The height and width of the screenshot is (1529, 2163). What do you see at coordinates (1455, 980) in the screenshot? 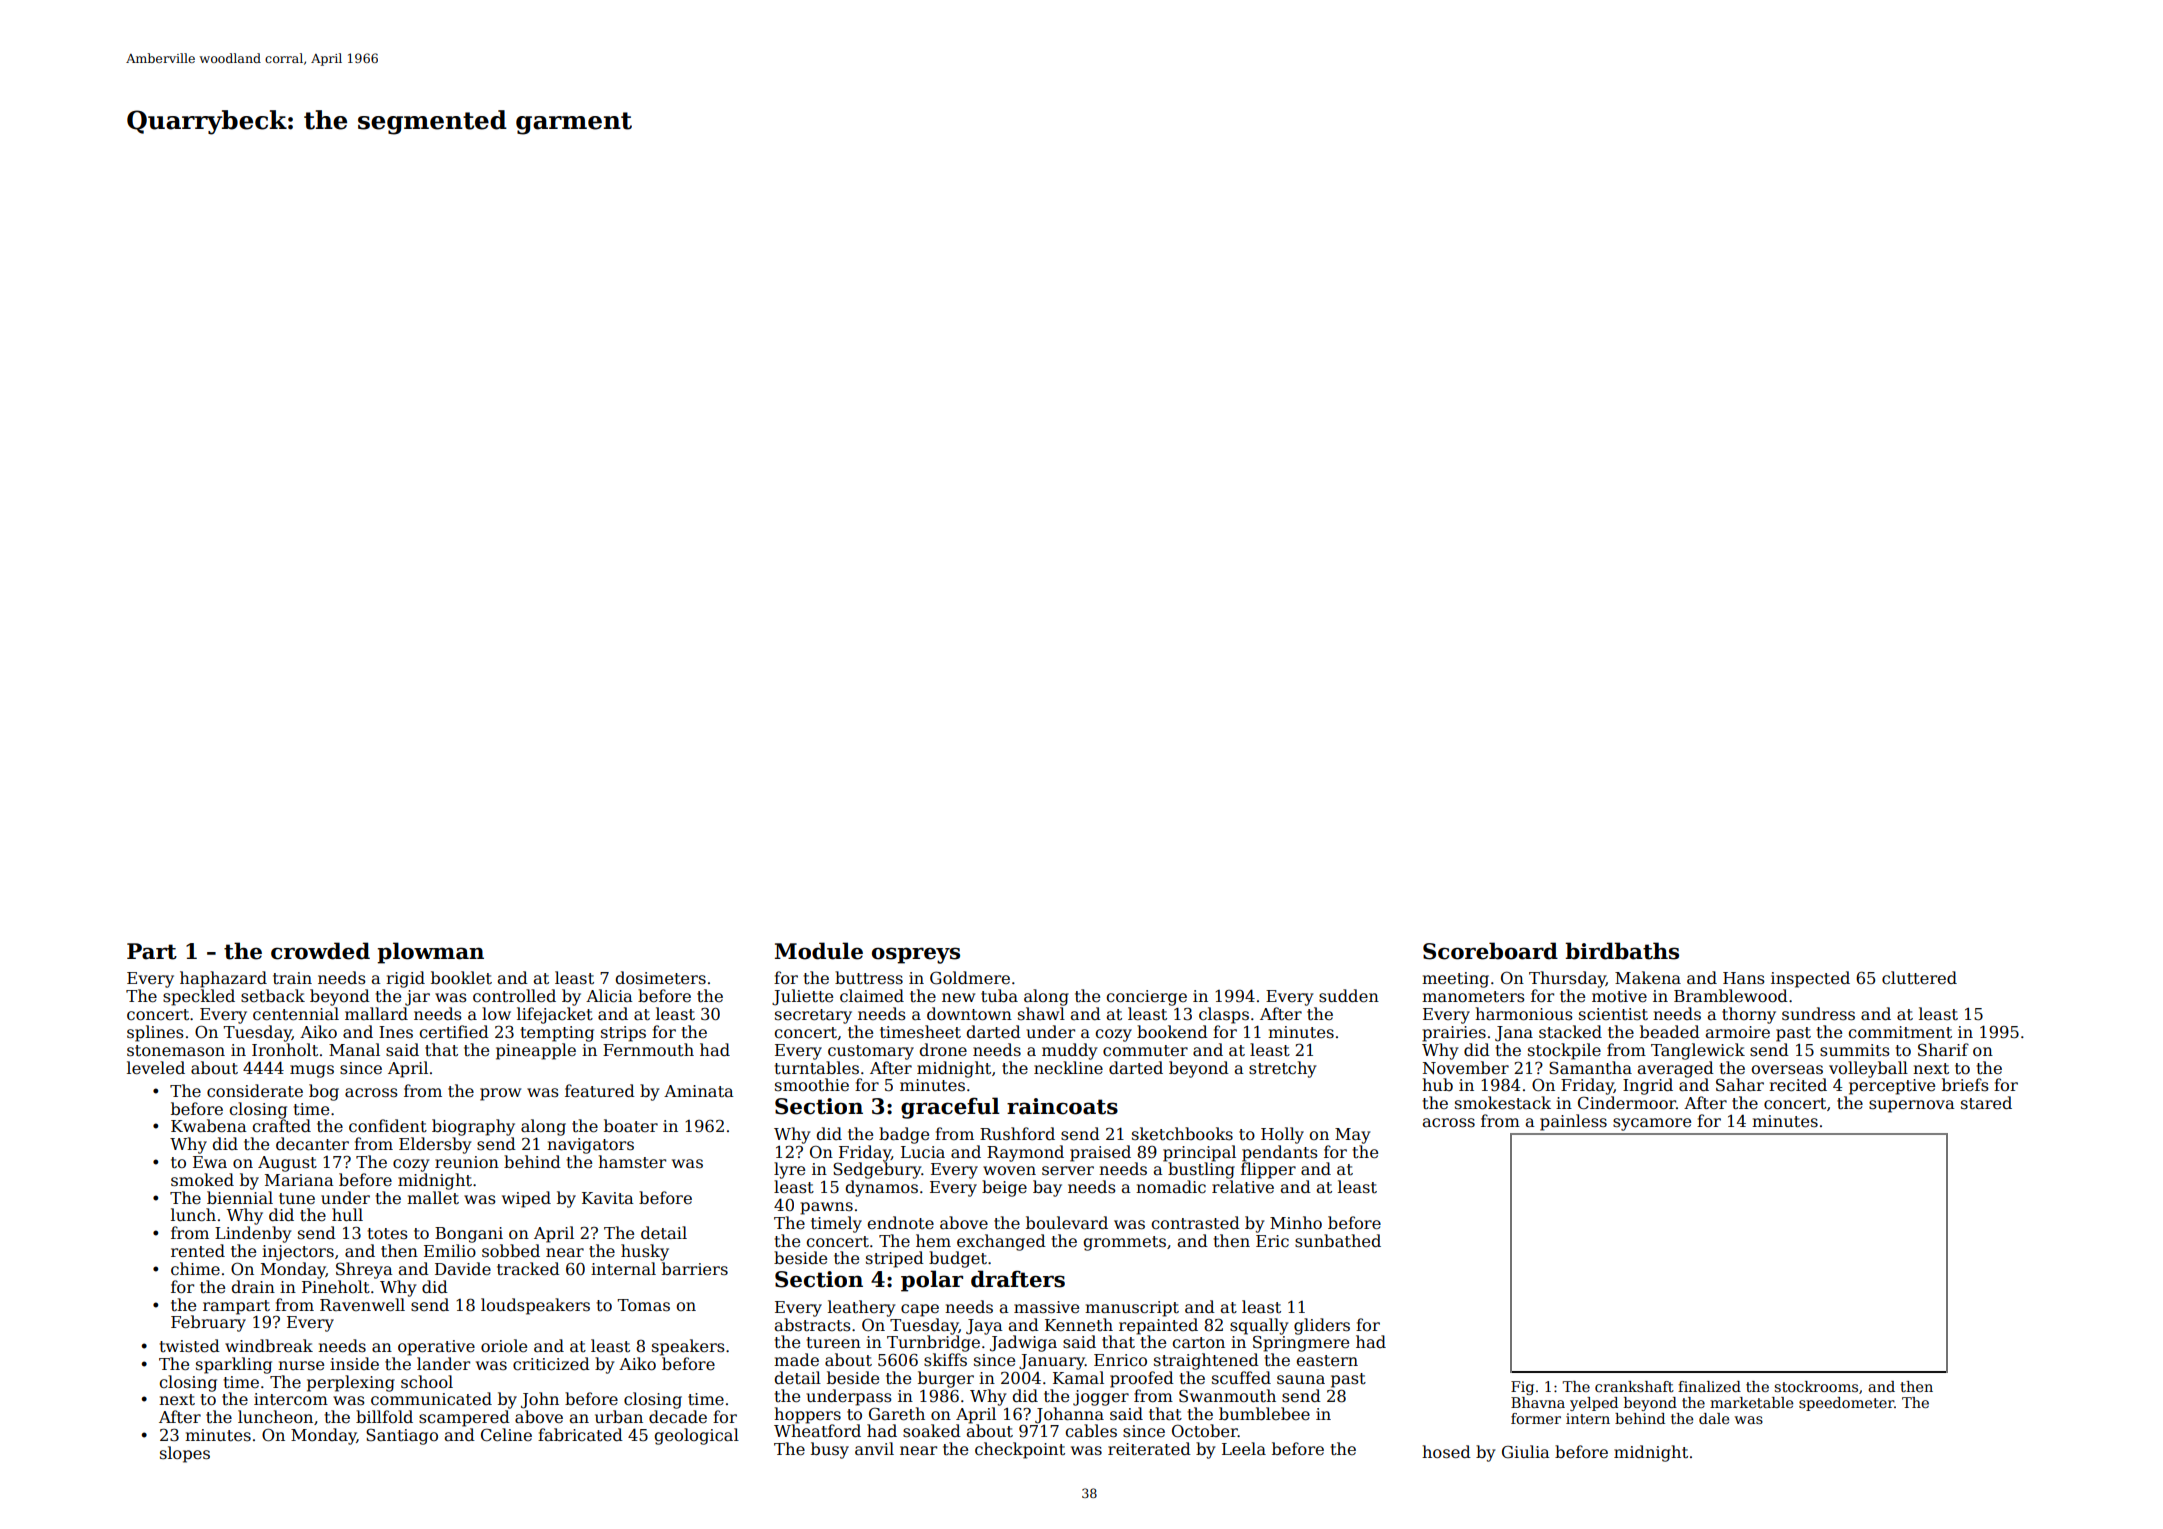
I see `meeting` at bounding box center [1455, 980].
